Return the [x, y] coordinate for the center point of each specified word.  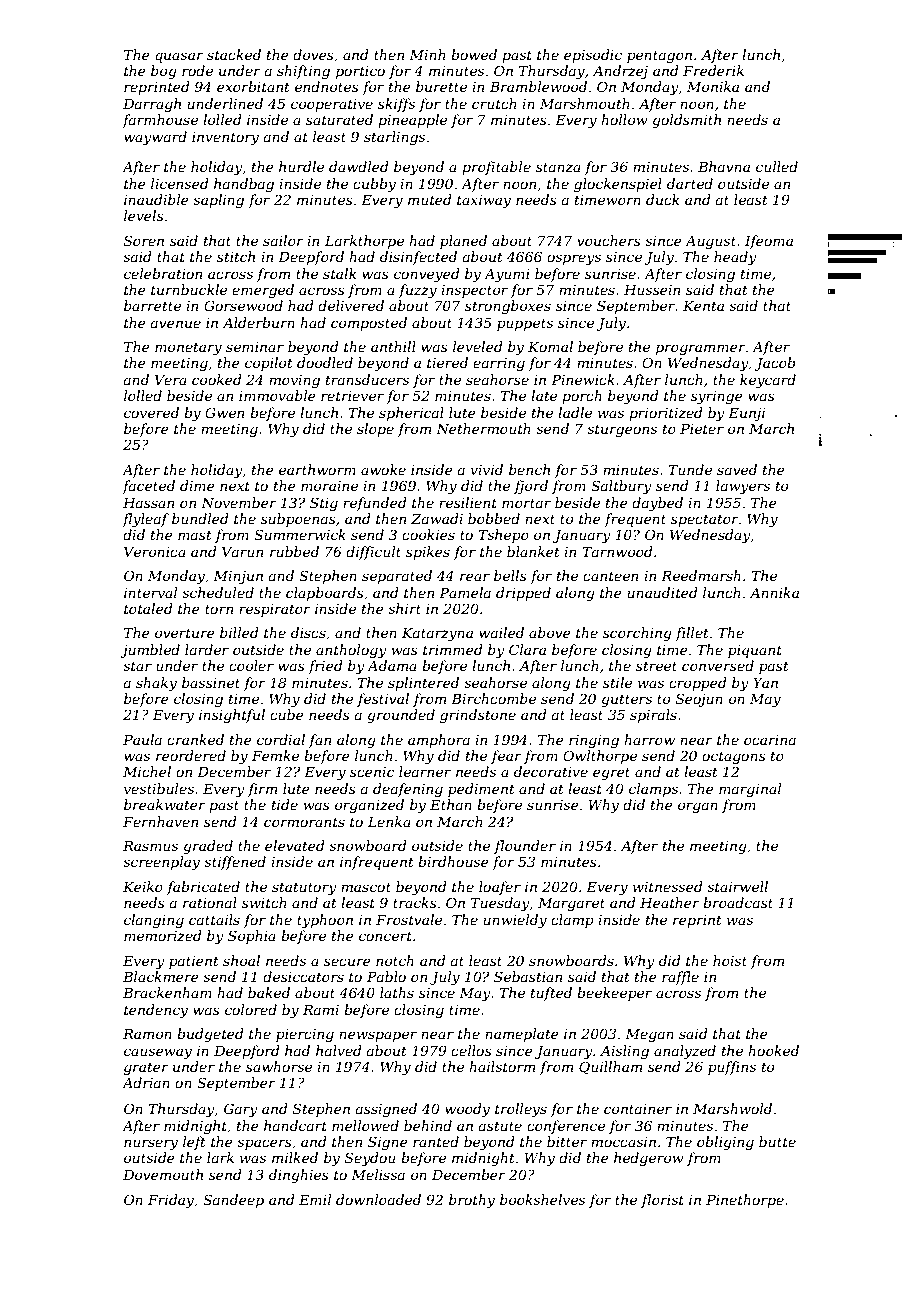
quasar [179, 57]
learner [425, 771]
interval [150, 592]
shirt [404, 608]
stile [617, 682]
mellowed [365, 1125]
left [194, 1143]
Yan [765, 683]
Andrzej [620, 72]
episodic [593, 56]
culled [777, 166]
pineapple [412, 121]
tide [285, 804]
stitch [236, 256]
